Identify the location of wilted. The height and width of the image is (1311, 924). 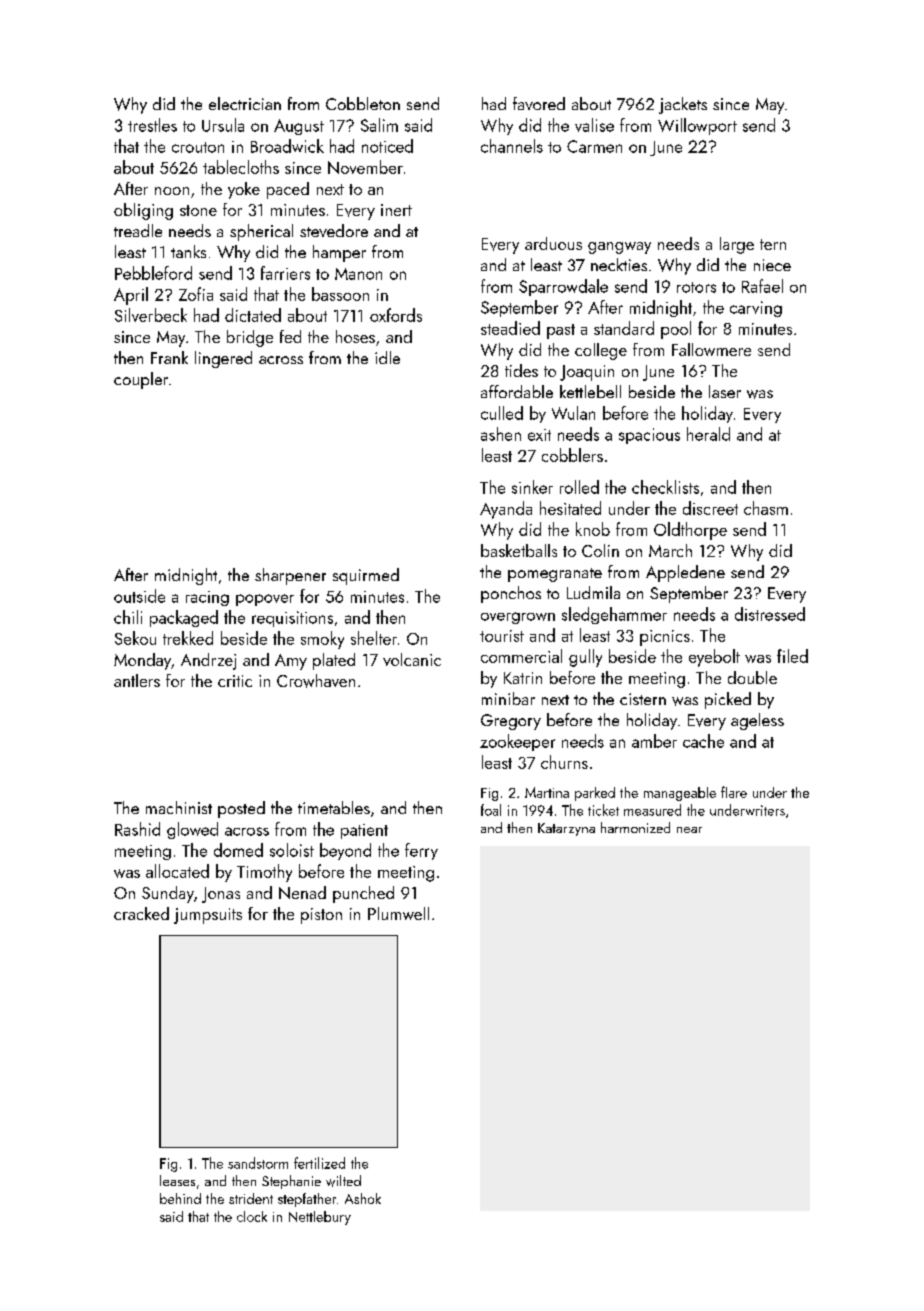
(343, 1181).
